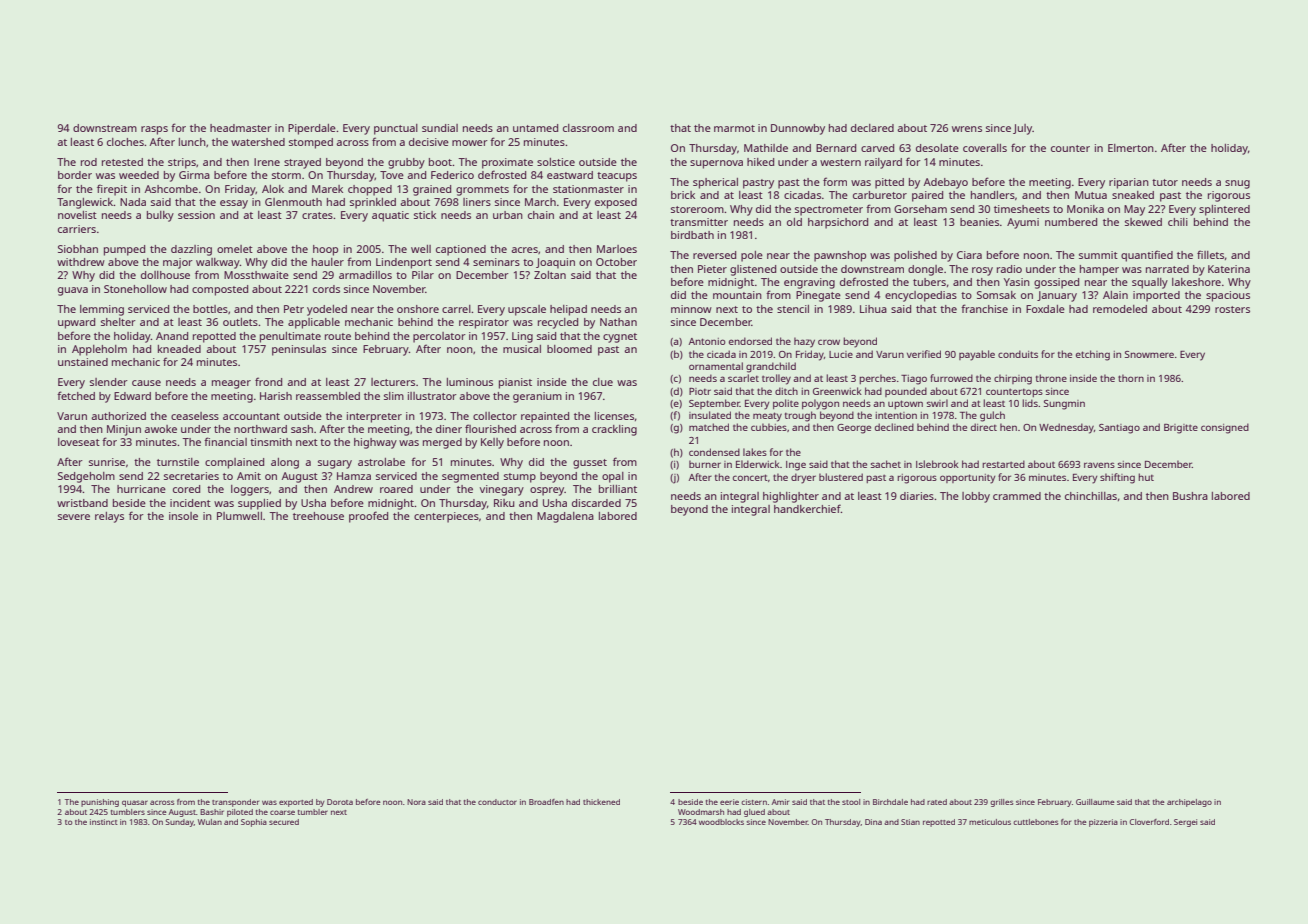 The image size is (1308, 924). Describe the element at coordinates (967, 129) in the document. I see `wrens` at that location.
